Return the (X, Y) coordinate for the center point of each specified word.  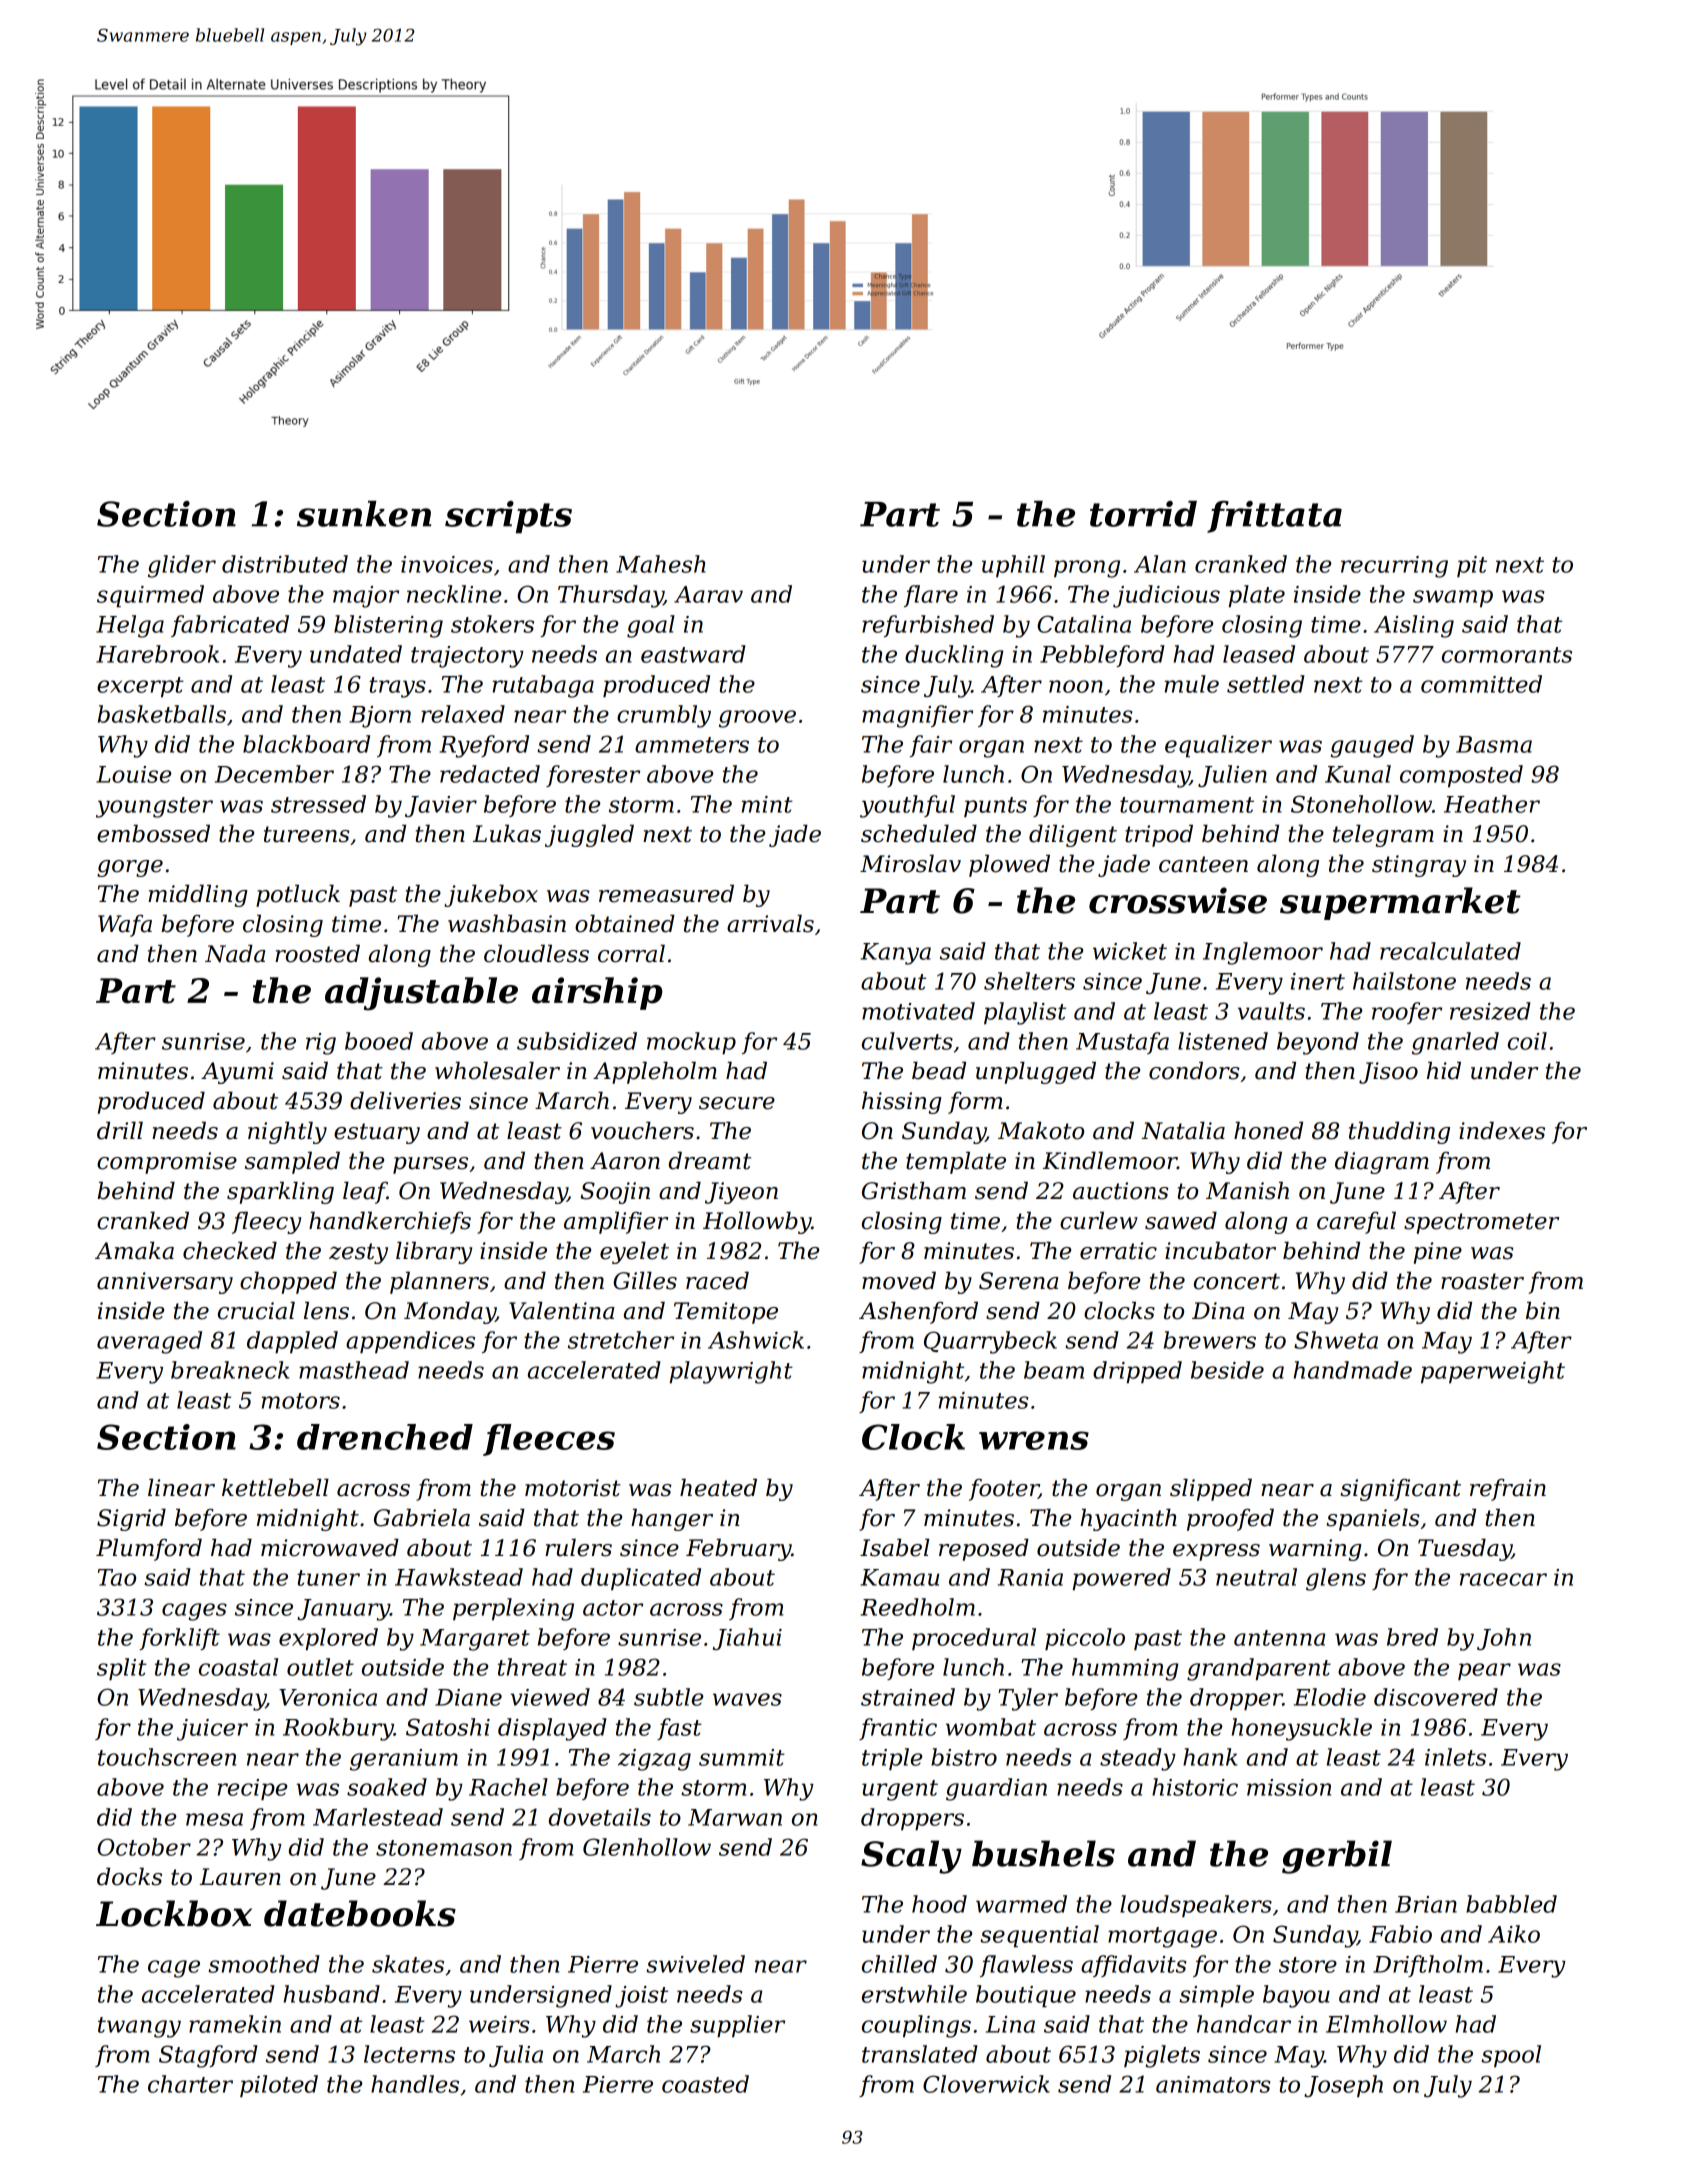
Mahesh (661, 564)
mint (767, 804)
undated (356, 654)
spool (1511, 2056)
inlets (1455, 1757)
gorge (130, 868)
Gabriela (422, 1517)
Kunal (1358, 774)
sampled (292, 1162)
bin (1543, 1310)
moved (899, 1280)
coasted (705, 2084)
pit (1472, 566)
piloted (279, 2086)
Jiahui (747, 1639)
